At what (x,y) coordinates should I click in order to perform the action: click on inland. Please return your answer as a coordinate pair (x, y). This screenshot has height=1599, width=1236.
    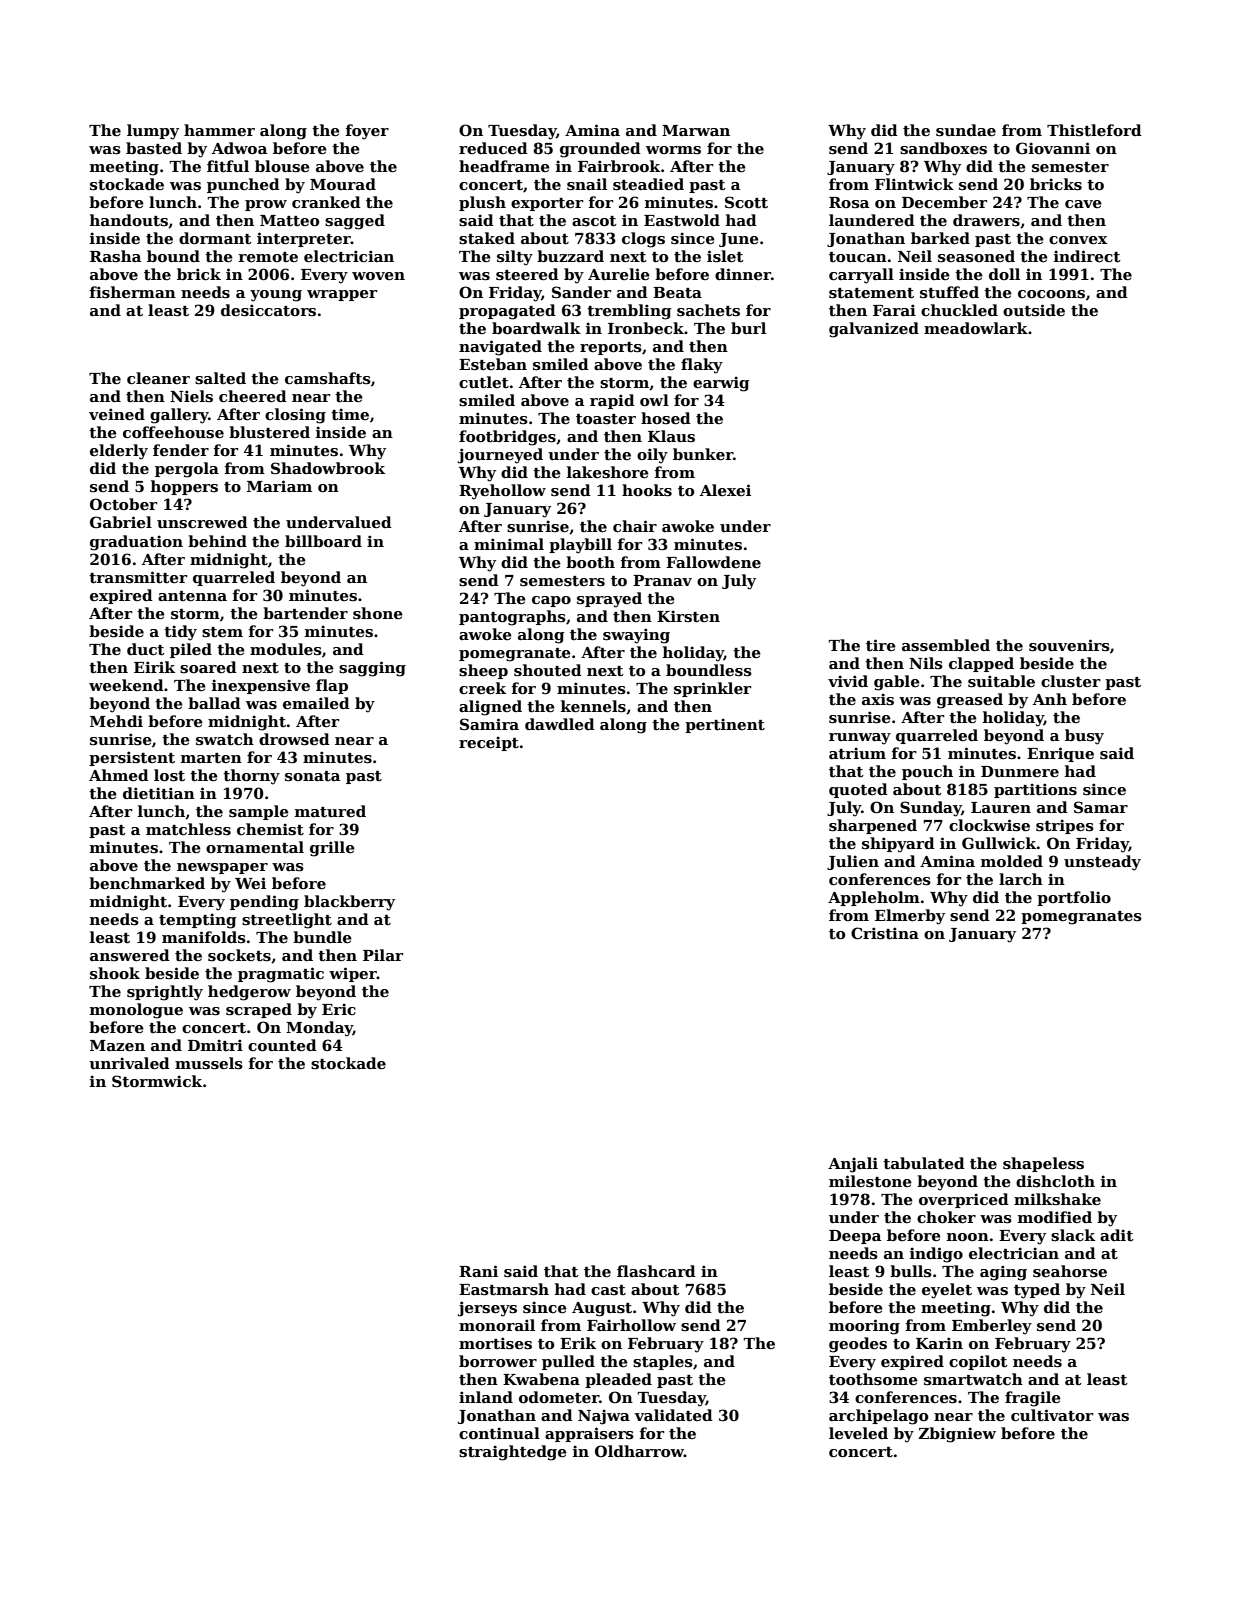
    Looking at the image, I should click on (486, 1397).
